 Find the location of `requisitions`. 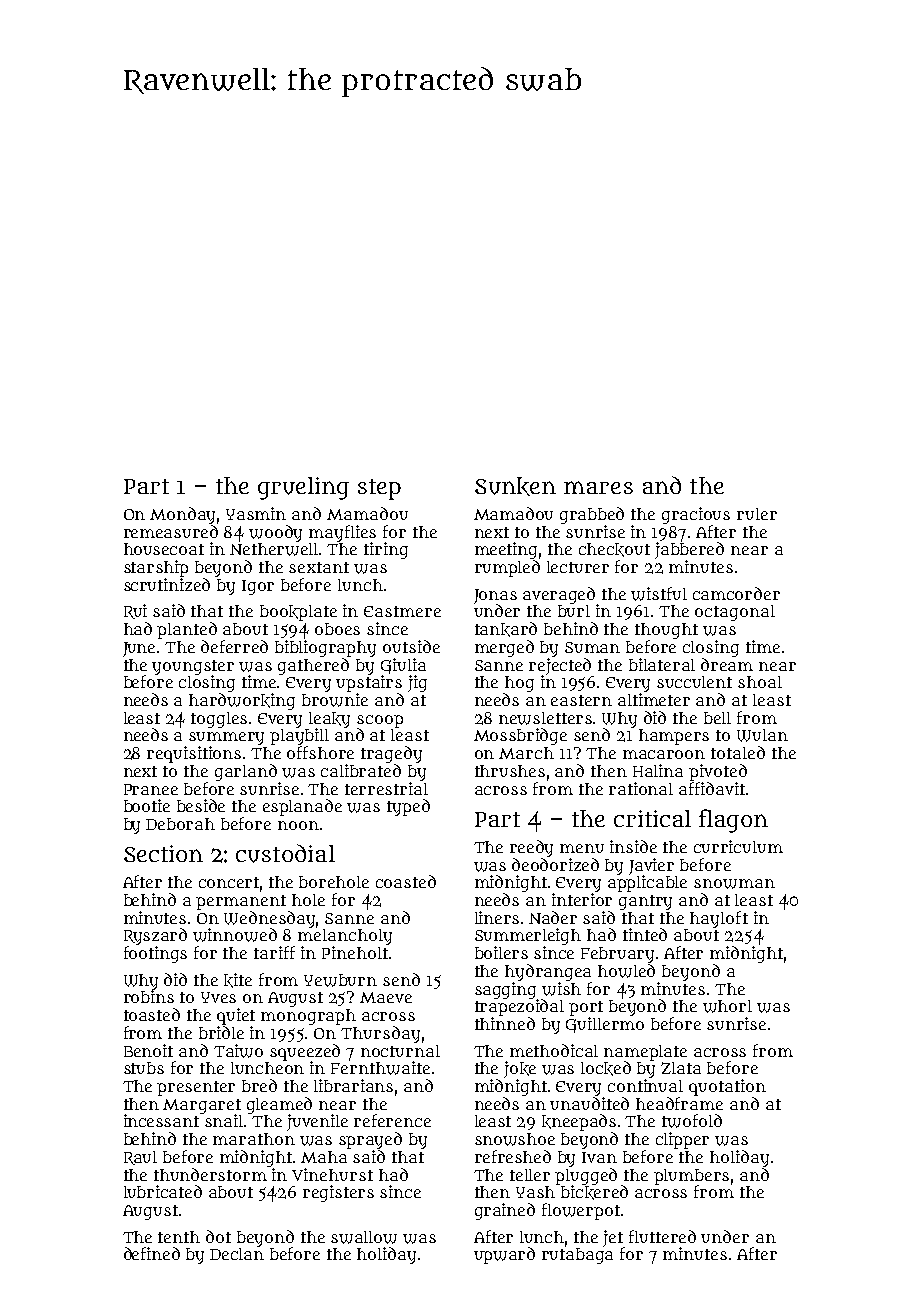

requisitions is located at coordinates (194, 754).
